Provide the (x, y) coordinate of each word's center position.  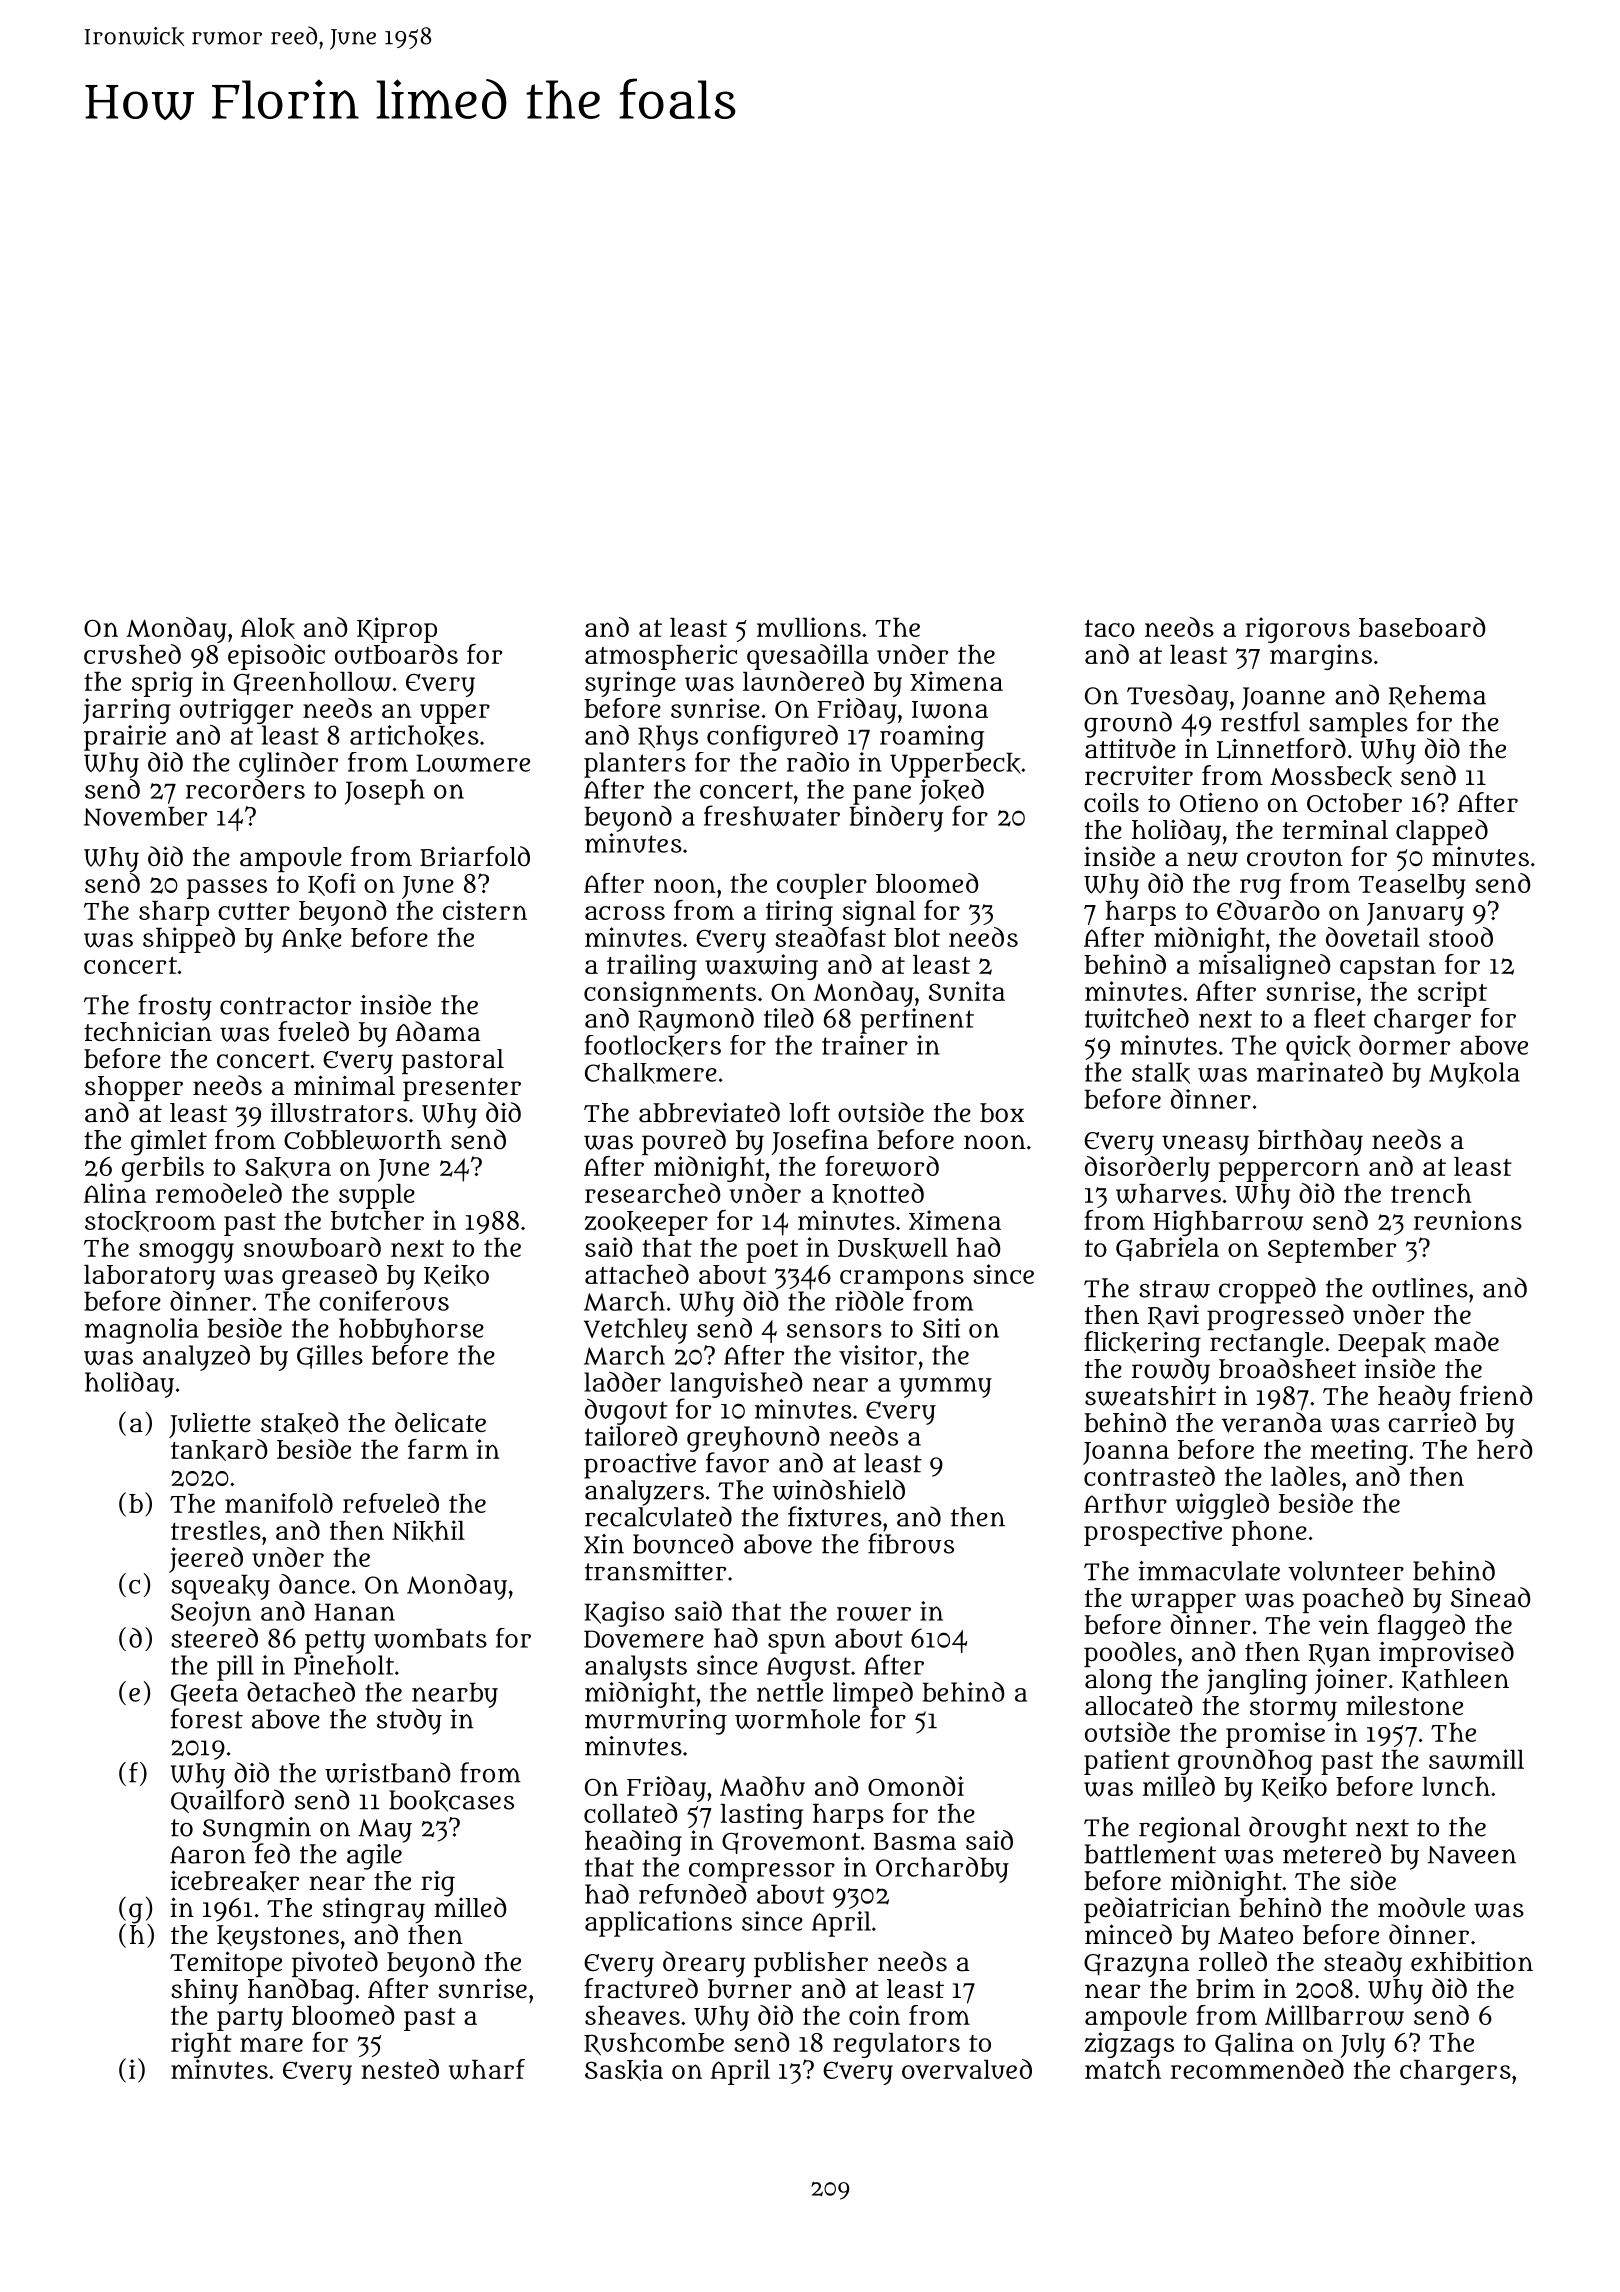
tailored (631, 1436)
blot (917, 937)
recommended (1257, 2069)
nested (400, 2069)
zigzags (1129, 2045)
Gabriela (1167, 1249)
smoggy (186, 1252)
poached (1353, 1600)
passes (227, 889)
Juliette (210, 1425)
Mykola (1474, 1075)
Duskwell (893, 1248)
